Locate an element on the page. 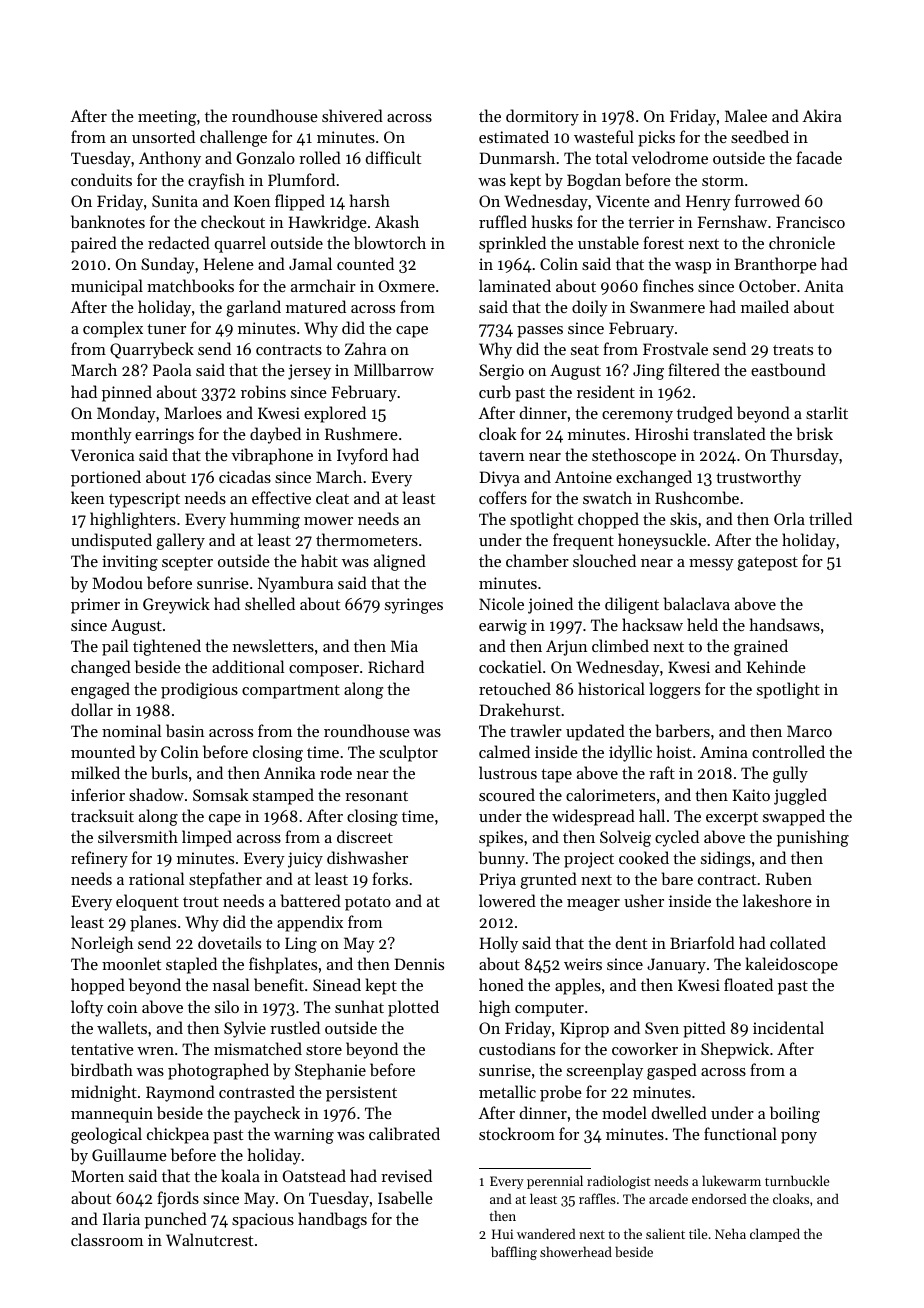 Image resolution: width=924 pixels, height=1308 pixels. Akira is located at coordinates (822, 115).
